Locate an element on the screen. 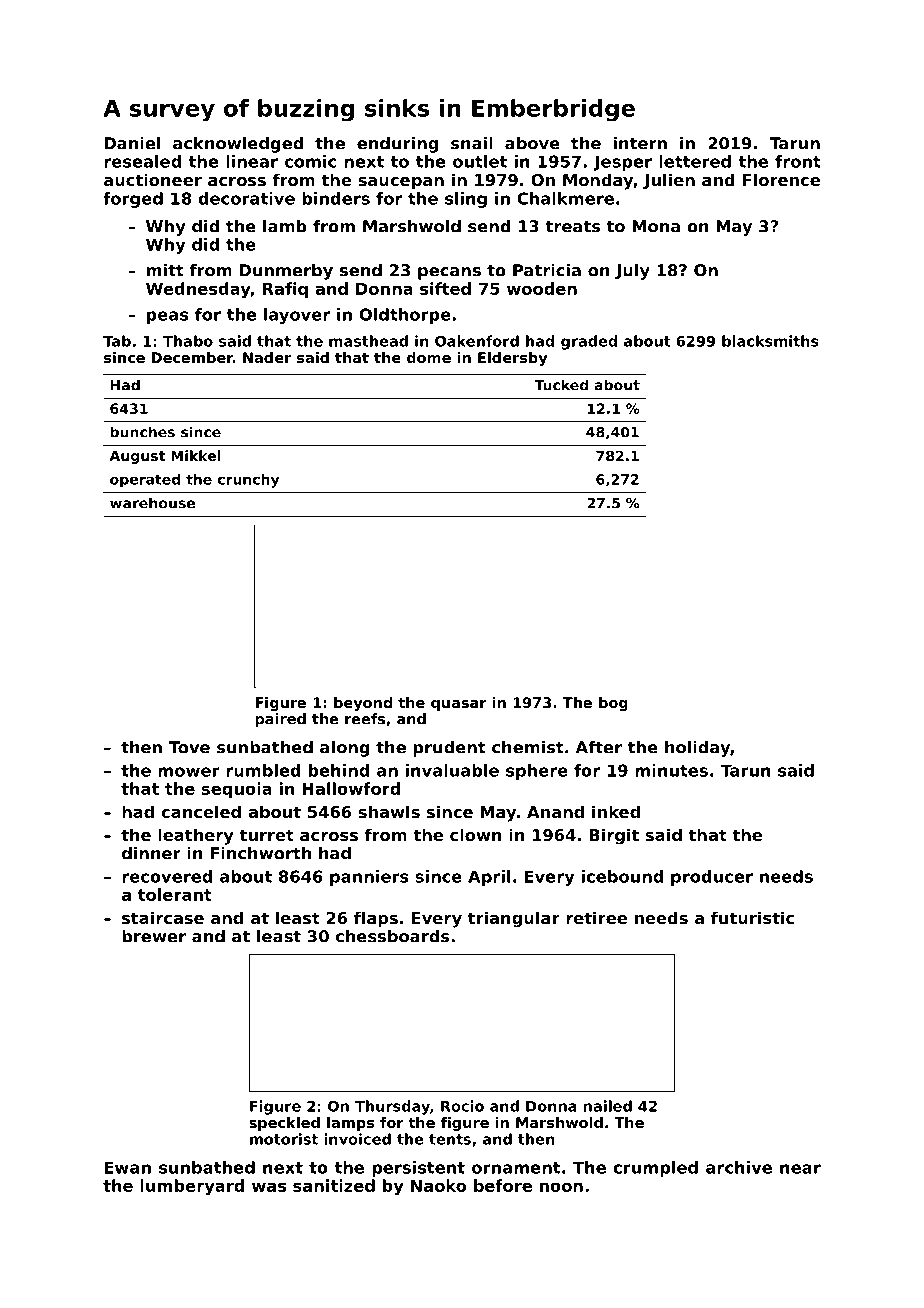 Image resolution: width=924 pixels, height=1308 pixels. holiday is located at coordinates (697, 749).
